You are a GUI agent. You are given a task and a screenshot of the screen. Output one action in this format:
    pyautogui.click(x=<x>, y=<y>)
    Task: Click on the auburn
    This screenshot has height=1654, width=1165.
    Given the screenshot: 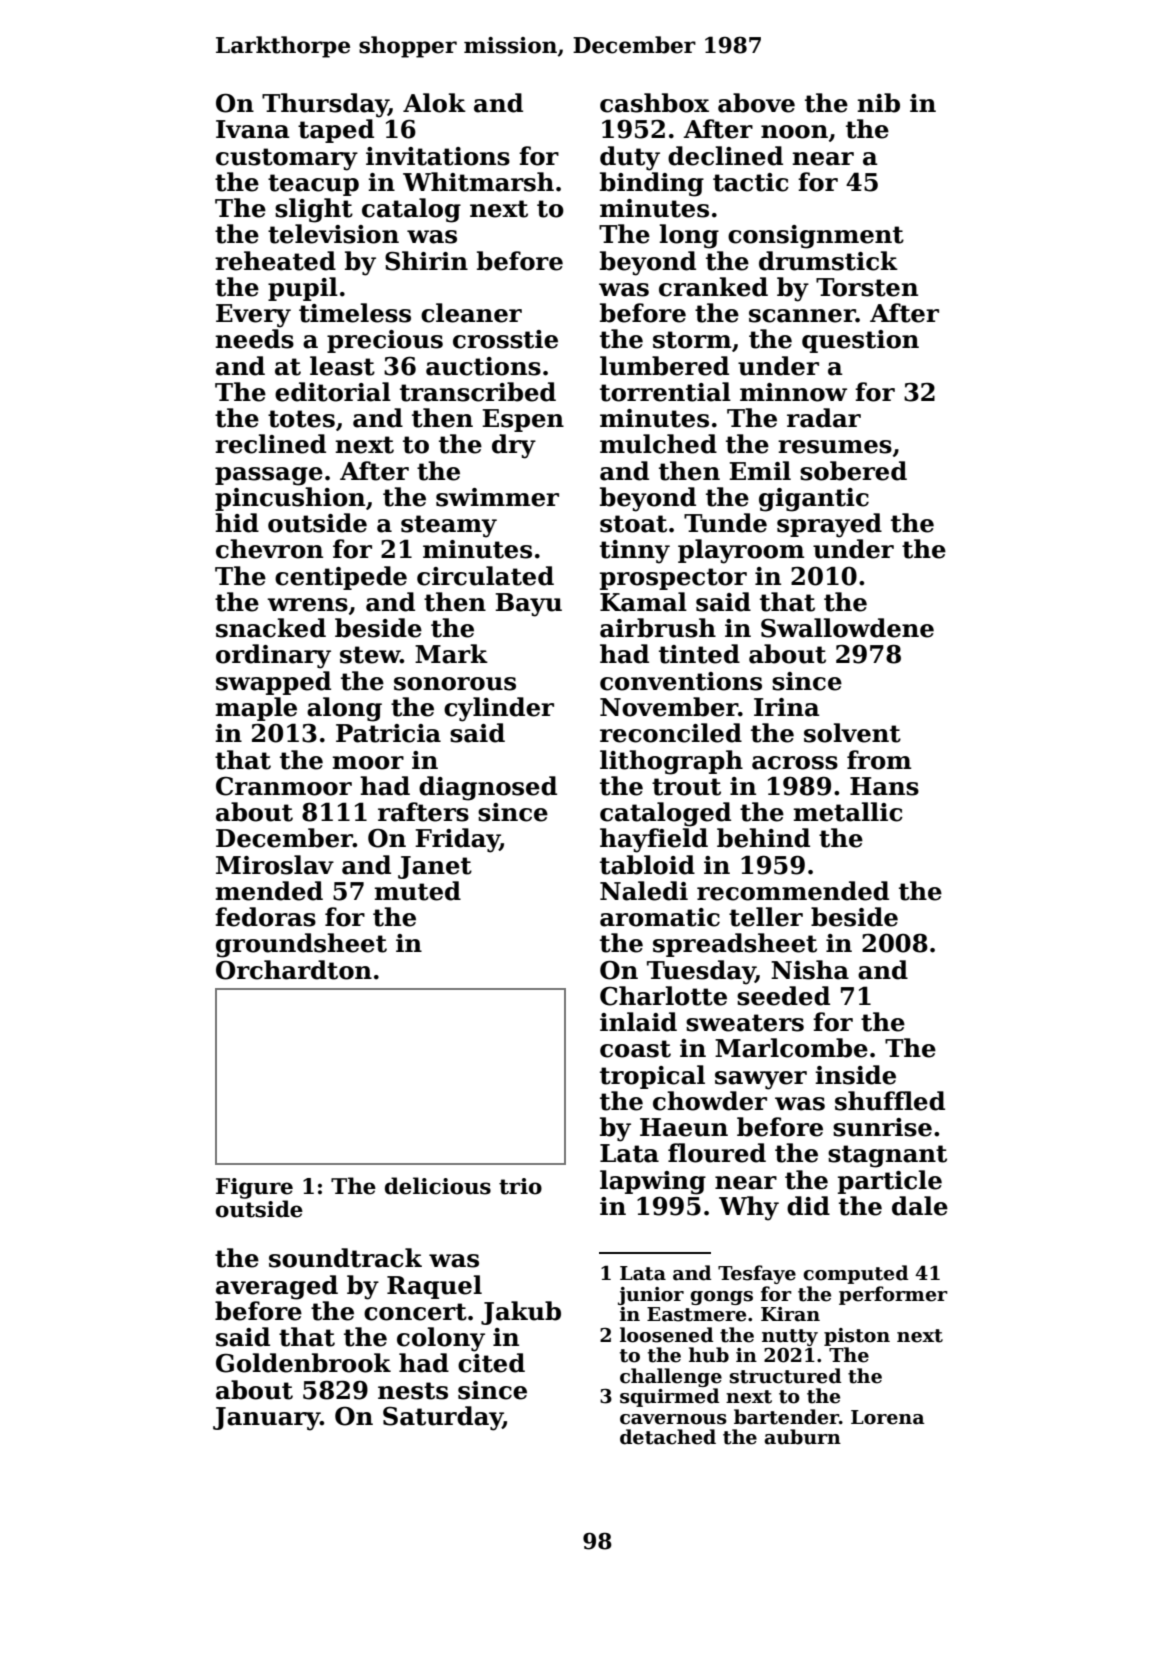 What is the action you would take?
    pyautogui.click(x=802, y=1437)
